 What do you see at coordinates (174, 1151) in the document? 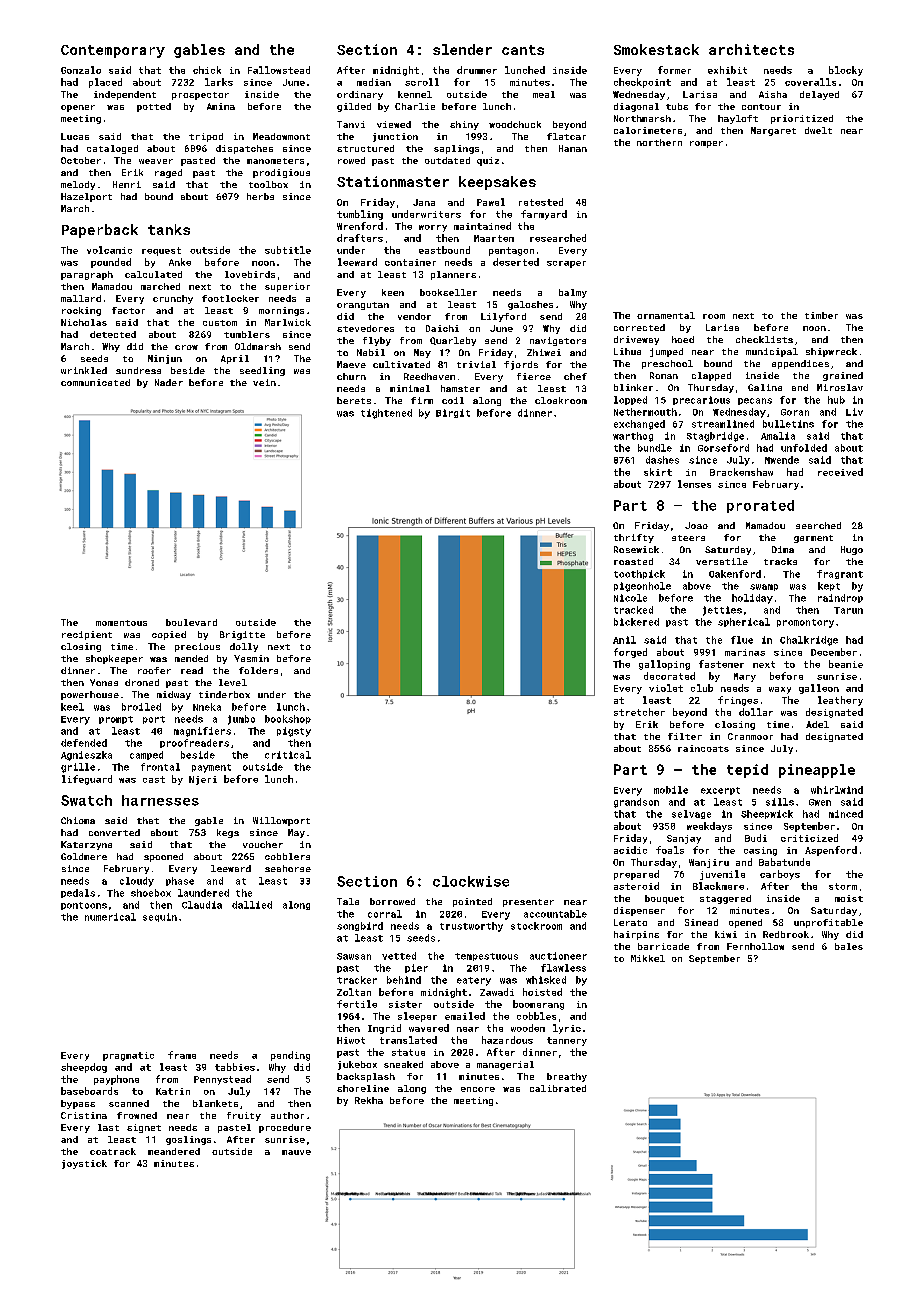
I see `meandered` at bounding box center [174, 1151].
